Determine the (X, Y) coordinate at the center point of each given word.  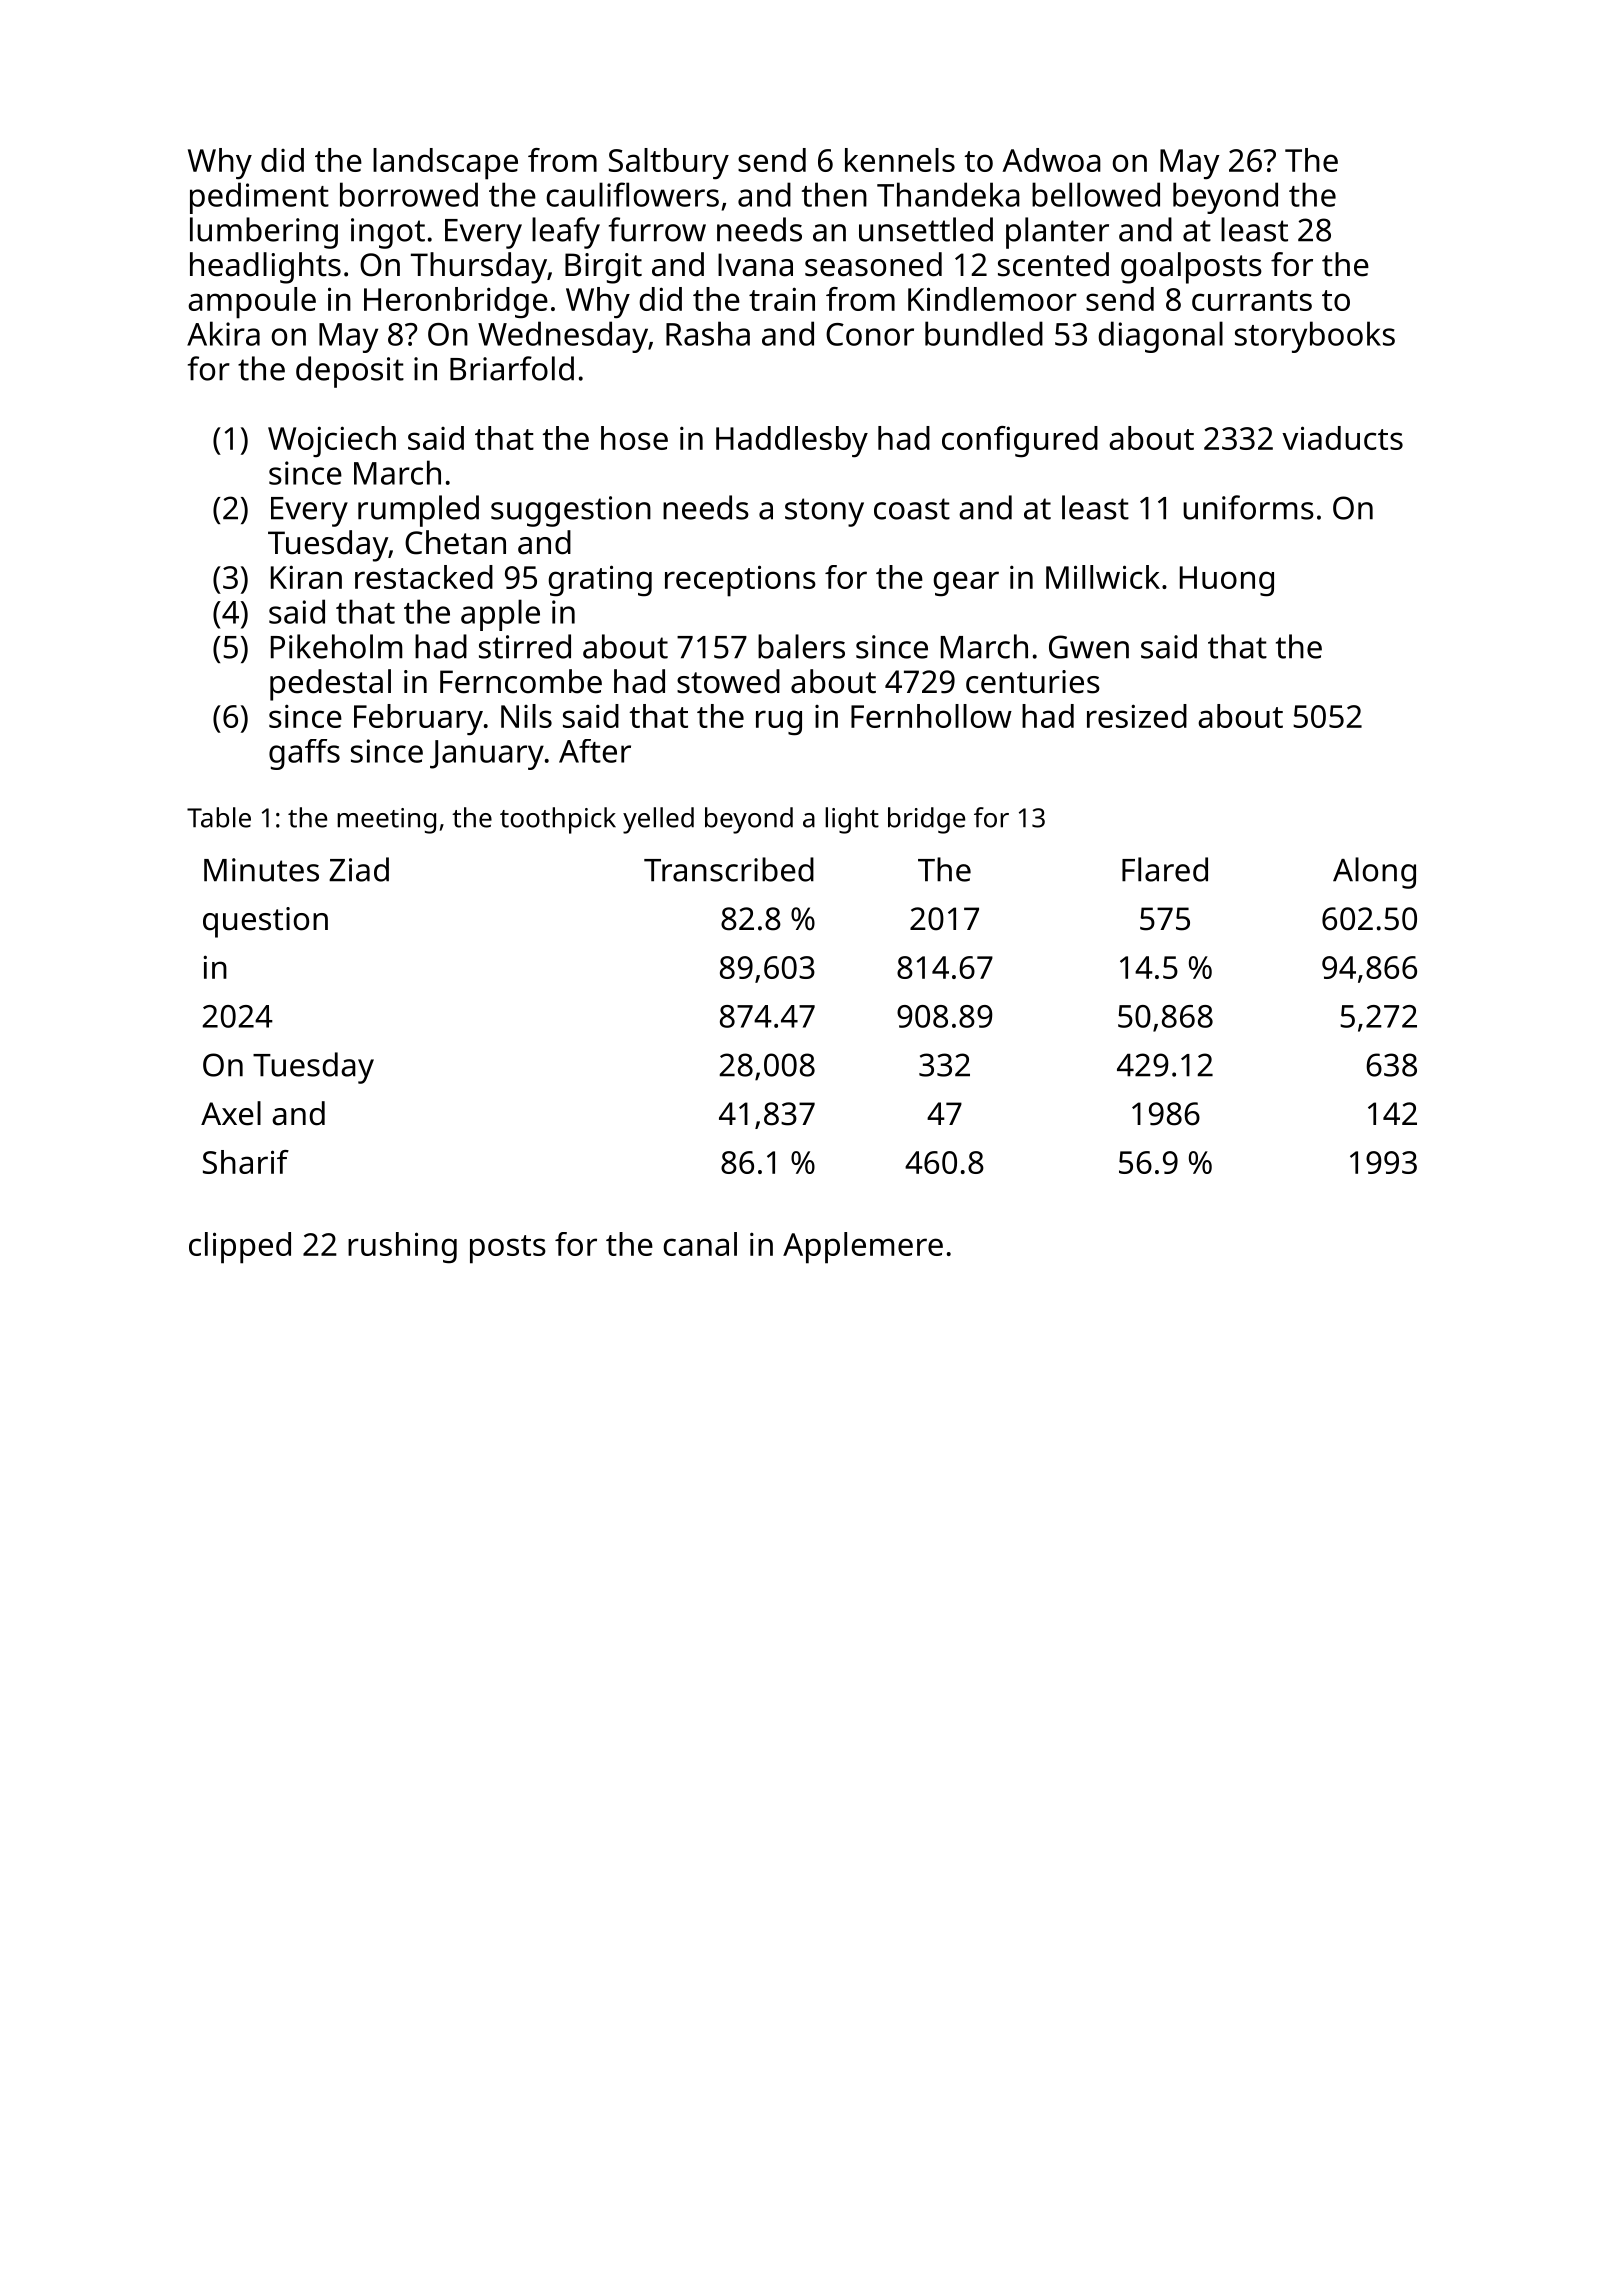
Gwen (1089, 647)
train (782, 299)
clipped (240, 1248)
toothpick (558, 820)
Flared (1165, 869)
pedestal (330, 685)
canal (700, 1244)
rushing (402, 1247)
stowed (728, 681)
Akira (223, 333)
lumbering (264, 233)
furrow (657, 229)
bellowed (1096, 194)
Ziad (359, 869)
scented (1053, 264)
